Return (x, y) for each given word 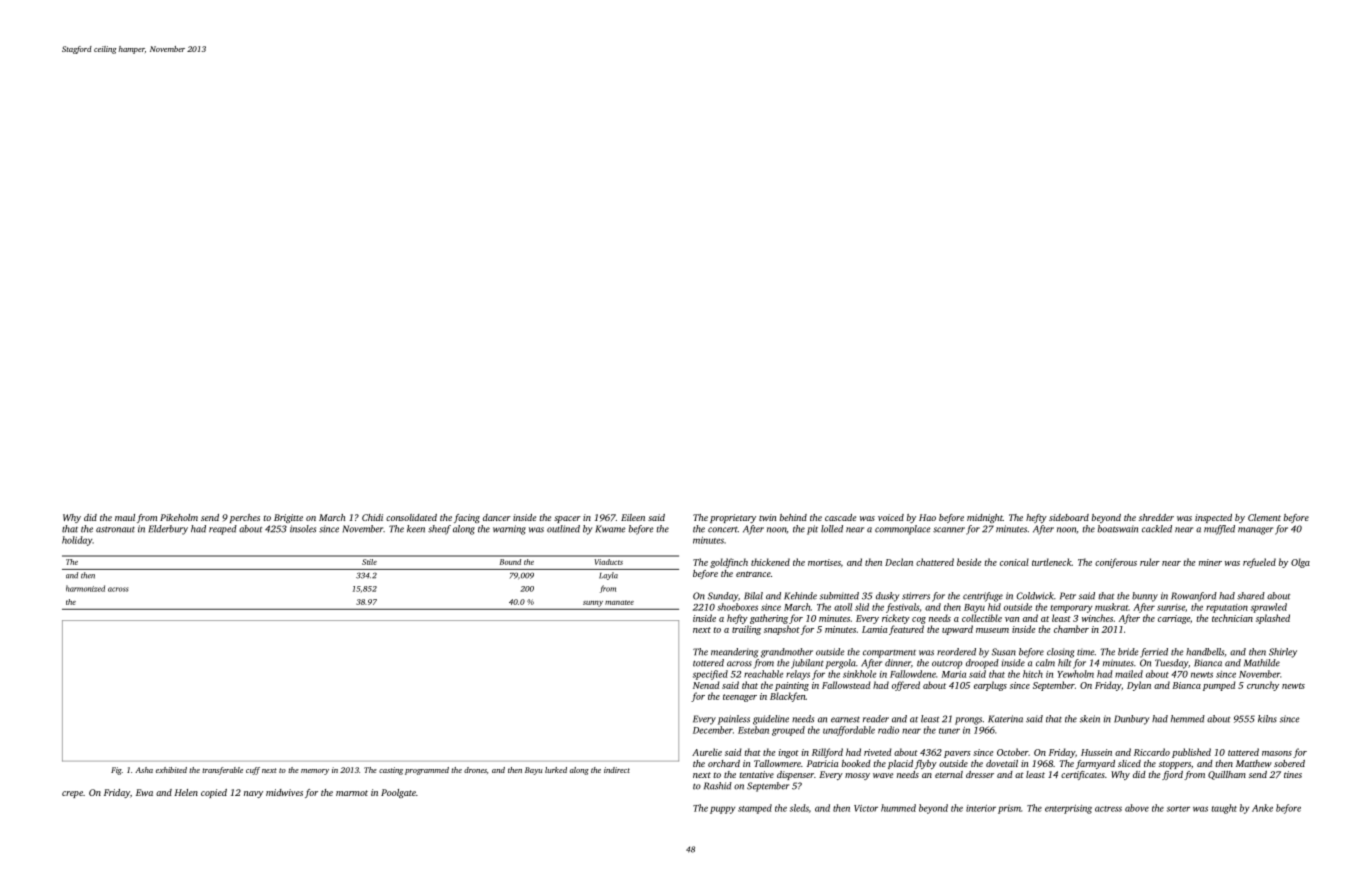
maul (125, 517)
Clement (1264, 517)
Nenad (706, 685)
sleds (799, 808)
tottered (708, 663)
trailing (746, 630)
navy (253, 794)
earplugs (990, 686)
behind (793, 517)
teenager (740, 698)
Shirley (1283, 653)
